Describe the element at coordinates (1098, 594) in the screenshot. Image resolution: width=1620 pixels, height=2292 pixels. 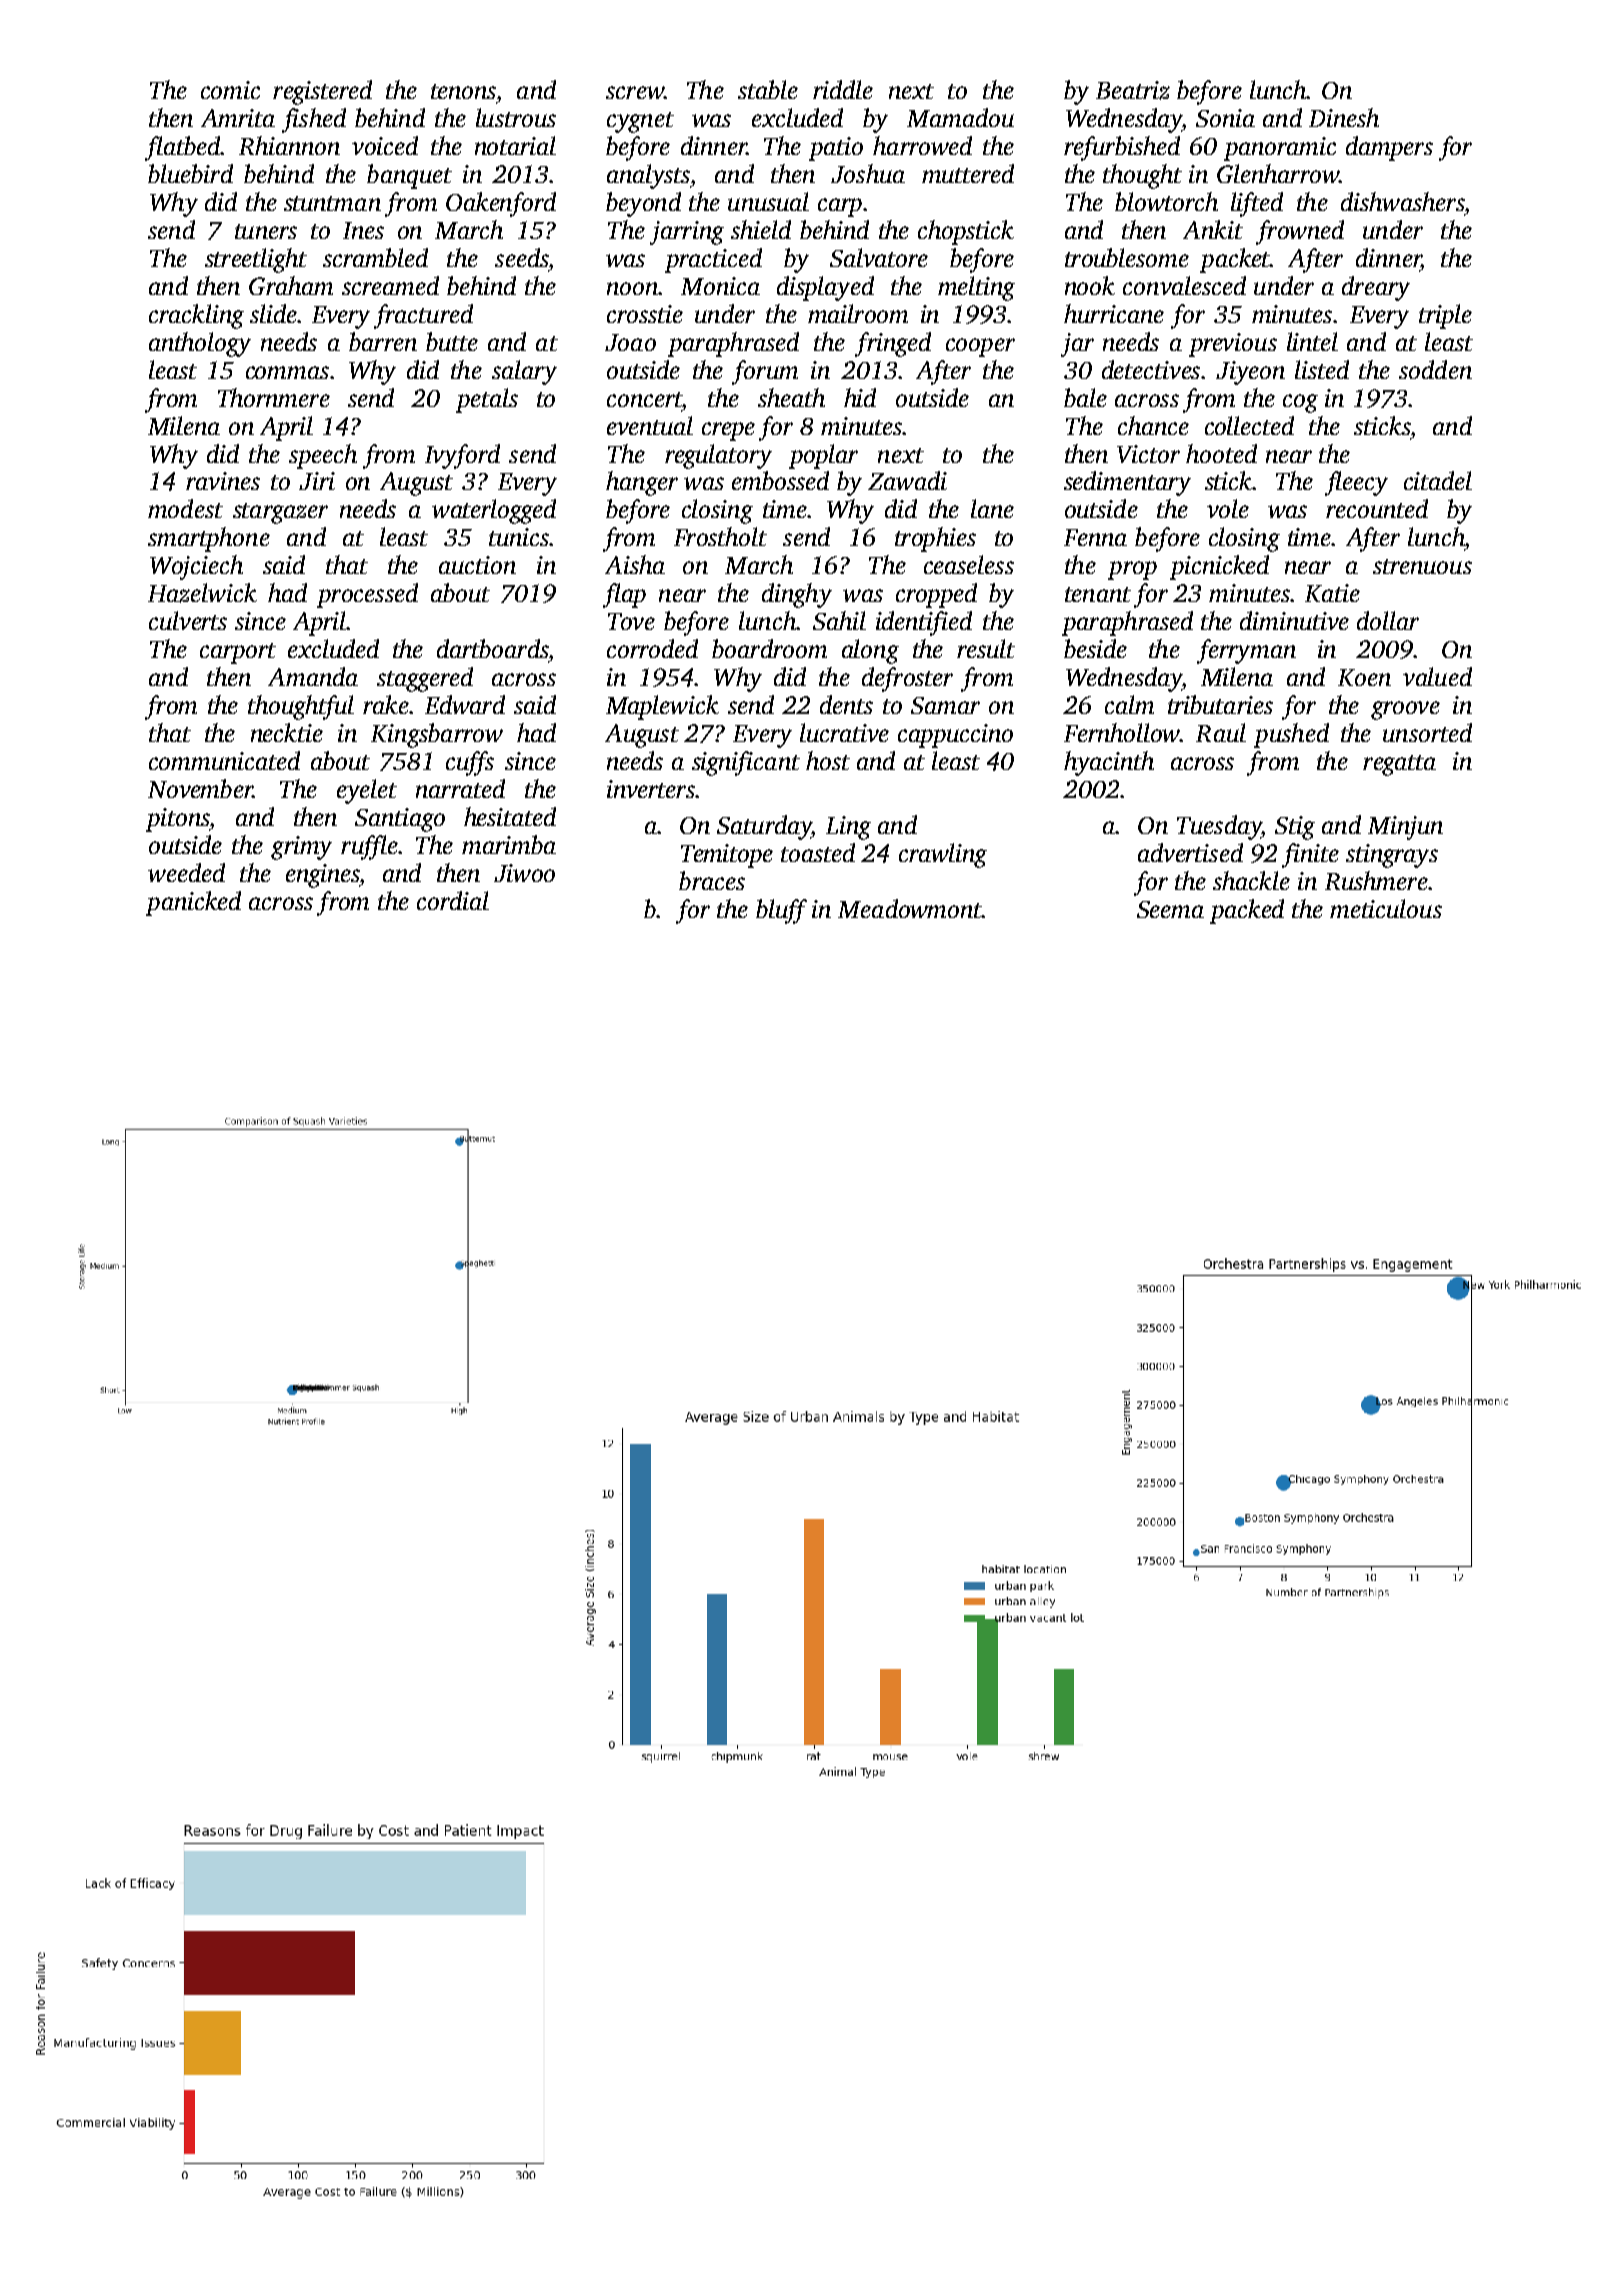
I see `tenant` at that location.
